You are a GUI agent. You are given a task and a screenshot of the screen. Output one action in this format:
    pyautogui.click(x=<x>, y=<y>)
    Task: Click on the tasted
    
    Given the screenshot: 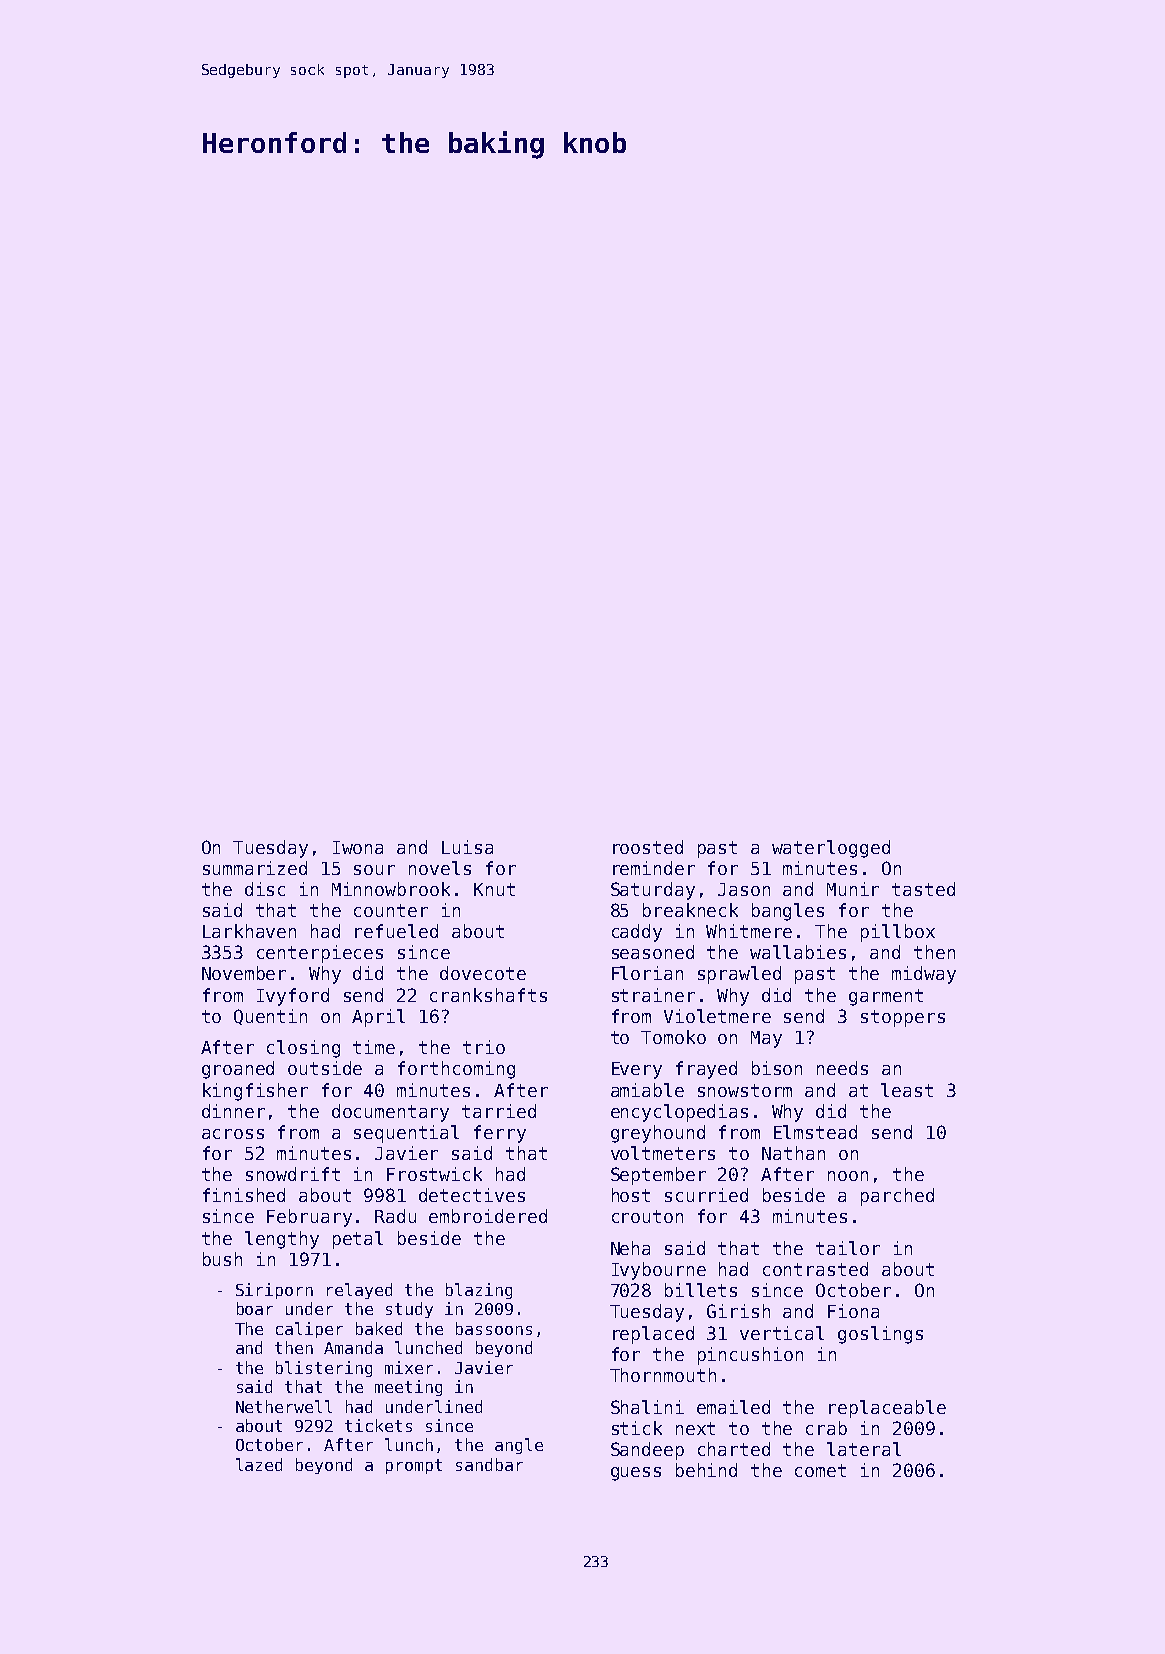 What is the action you would take?
    pyautogui.click(x=923, y=889)
